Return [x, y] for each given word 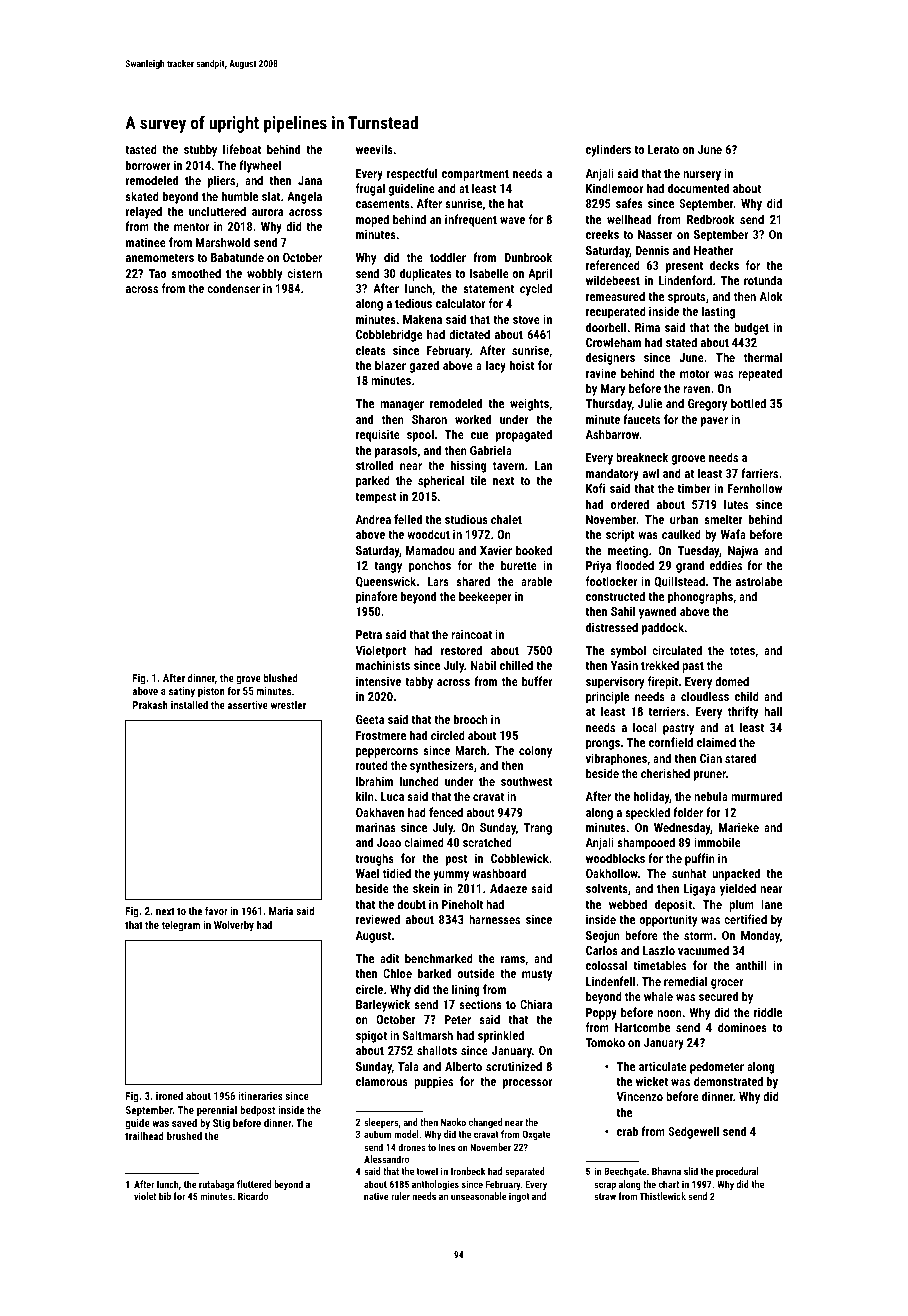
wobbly [265, 274]
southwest [526, 781]
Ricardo [253, 1196]
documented [698, 188]
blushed [281, 678]
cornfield [671, 742]
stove [526, 319]
